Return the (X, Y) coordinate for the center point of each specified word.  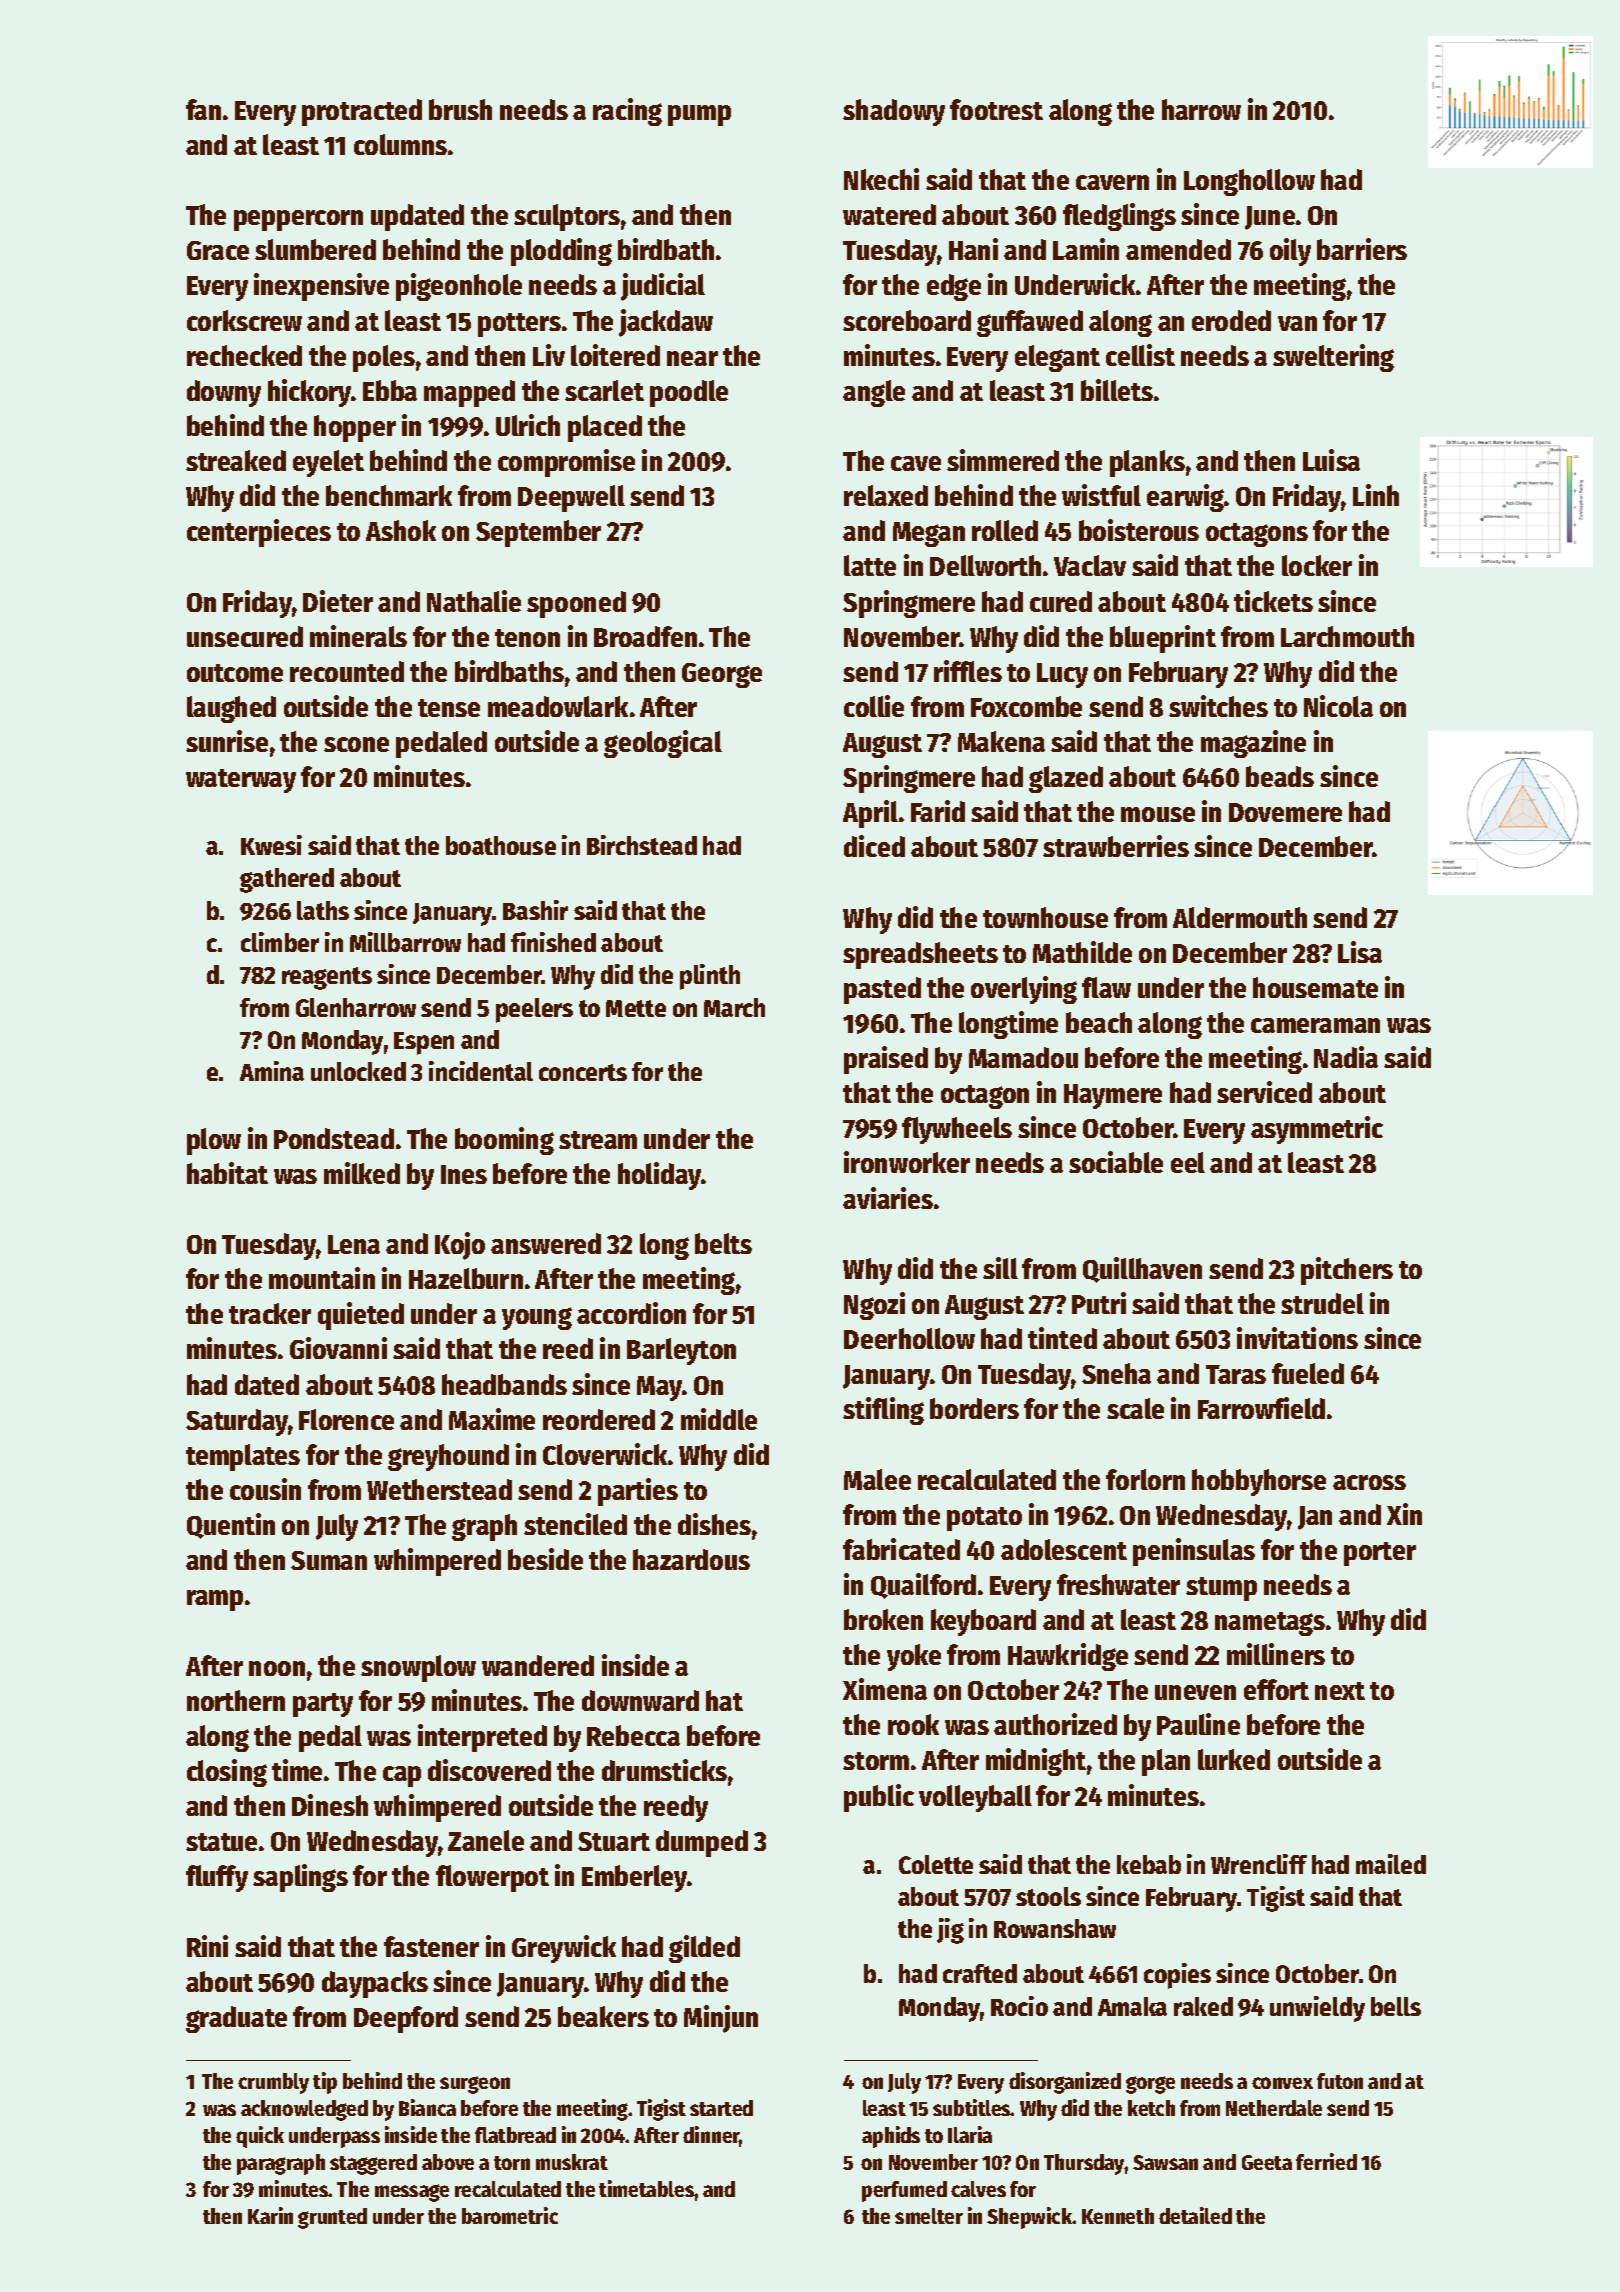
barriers (1362, 249)
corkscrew (244, 320)
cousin (265, 1489)
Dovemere (1285, 812)
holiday (660, 1176)
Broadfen (645, 636)
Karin (270, 2215)
